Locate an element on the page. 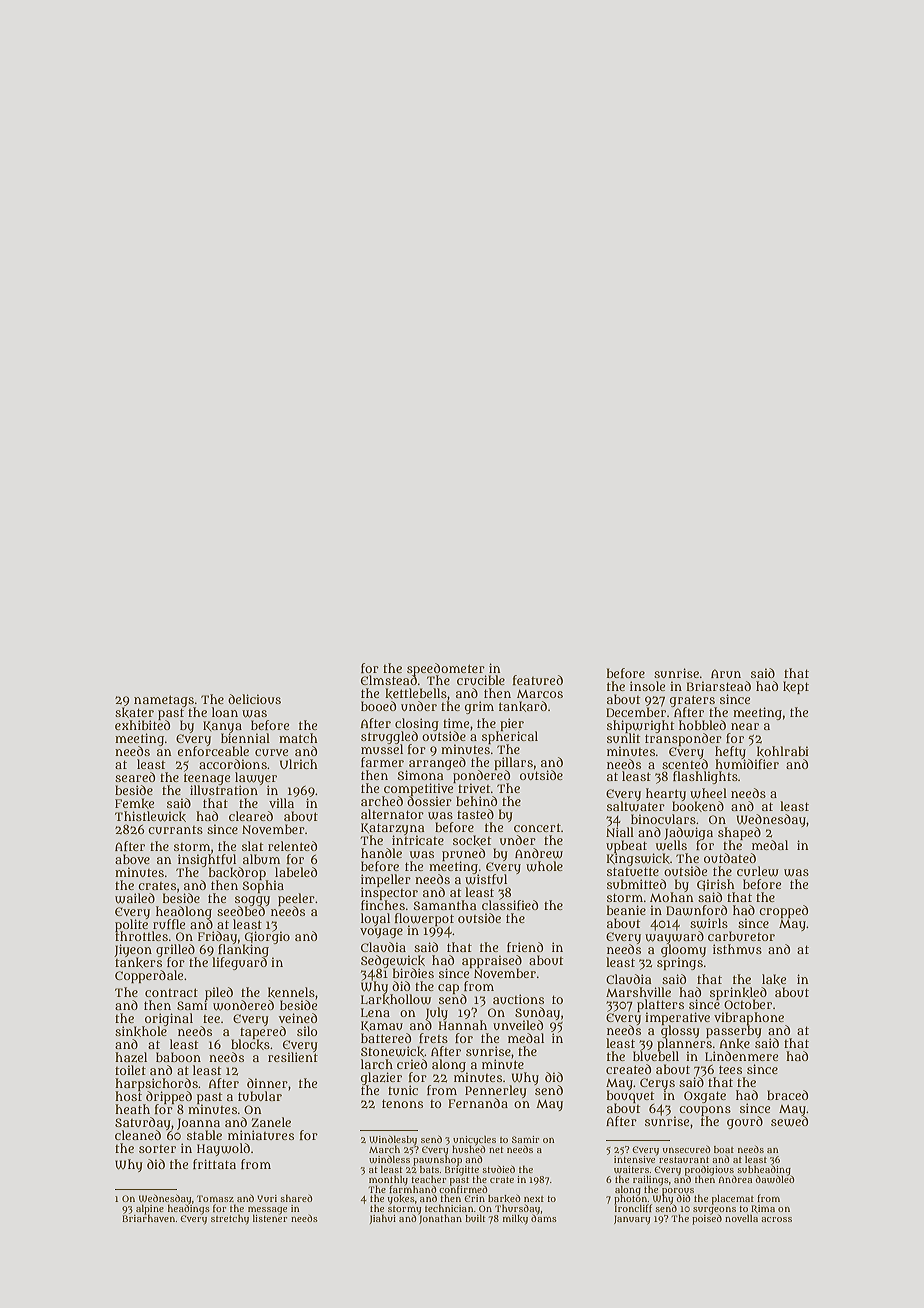 Image resolution: width=924 pixels, height=1308 pixels. nametags is located at coordinates (164, 701).
